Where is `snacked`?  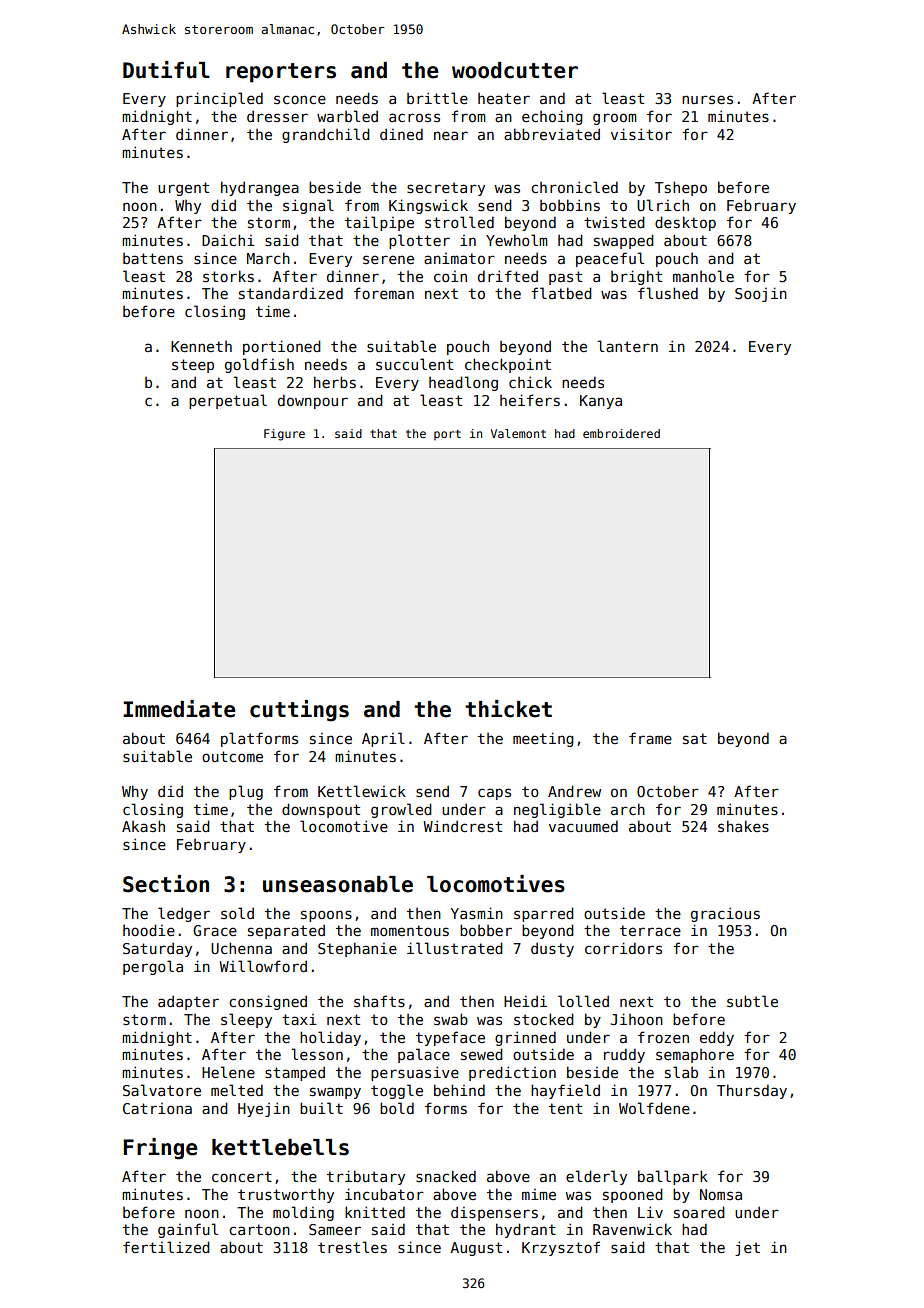
snacked is located at coordinates (446, 1176).
